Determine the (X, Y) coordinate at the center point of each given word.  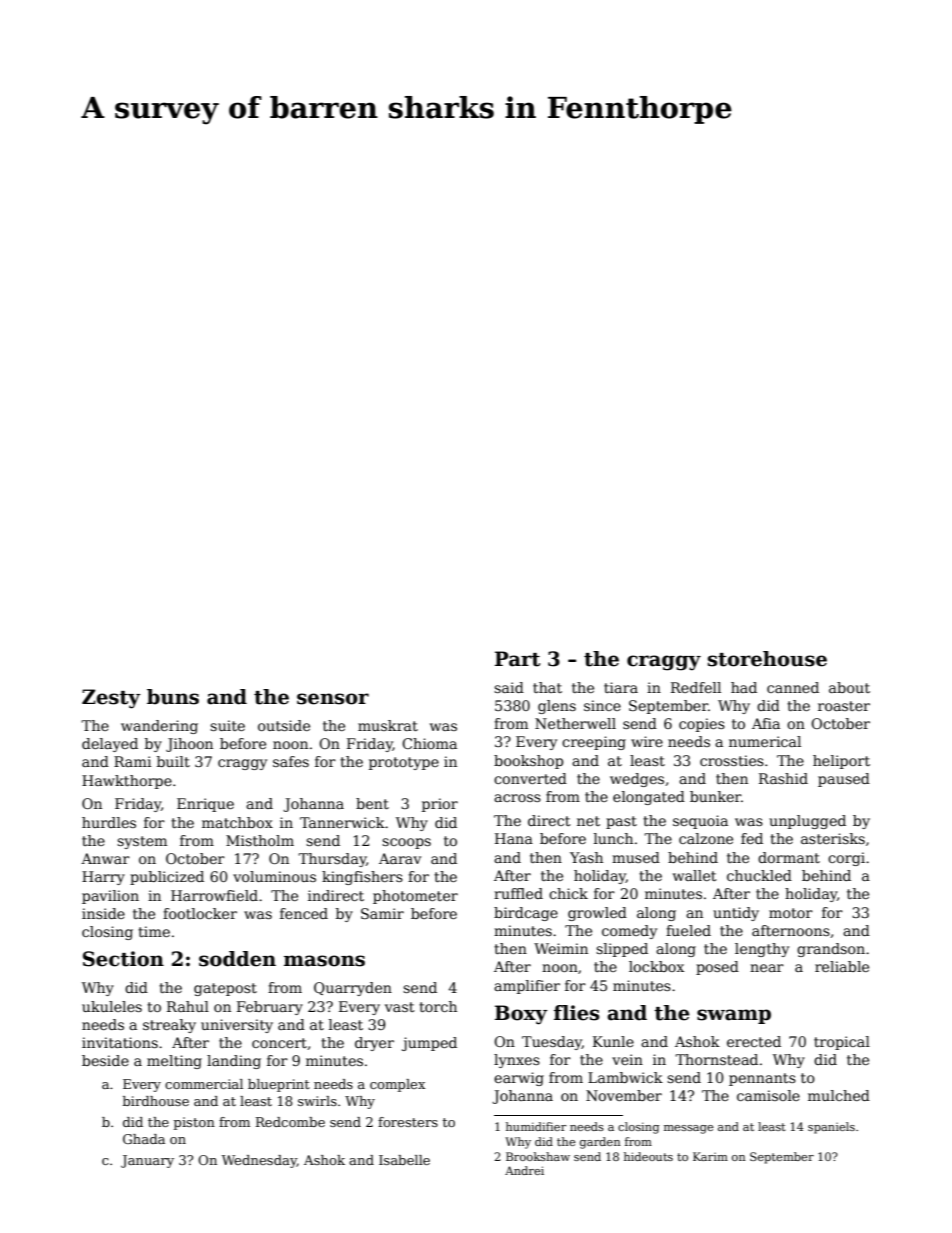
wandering (159, 727)
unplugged (807, 822)
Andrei (524, 1170)
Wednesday (259, 1161)
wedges (637, 780)
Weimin (561, 948)
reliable (842, 966)
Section (123, 959)
